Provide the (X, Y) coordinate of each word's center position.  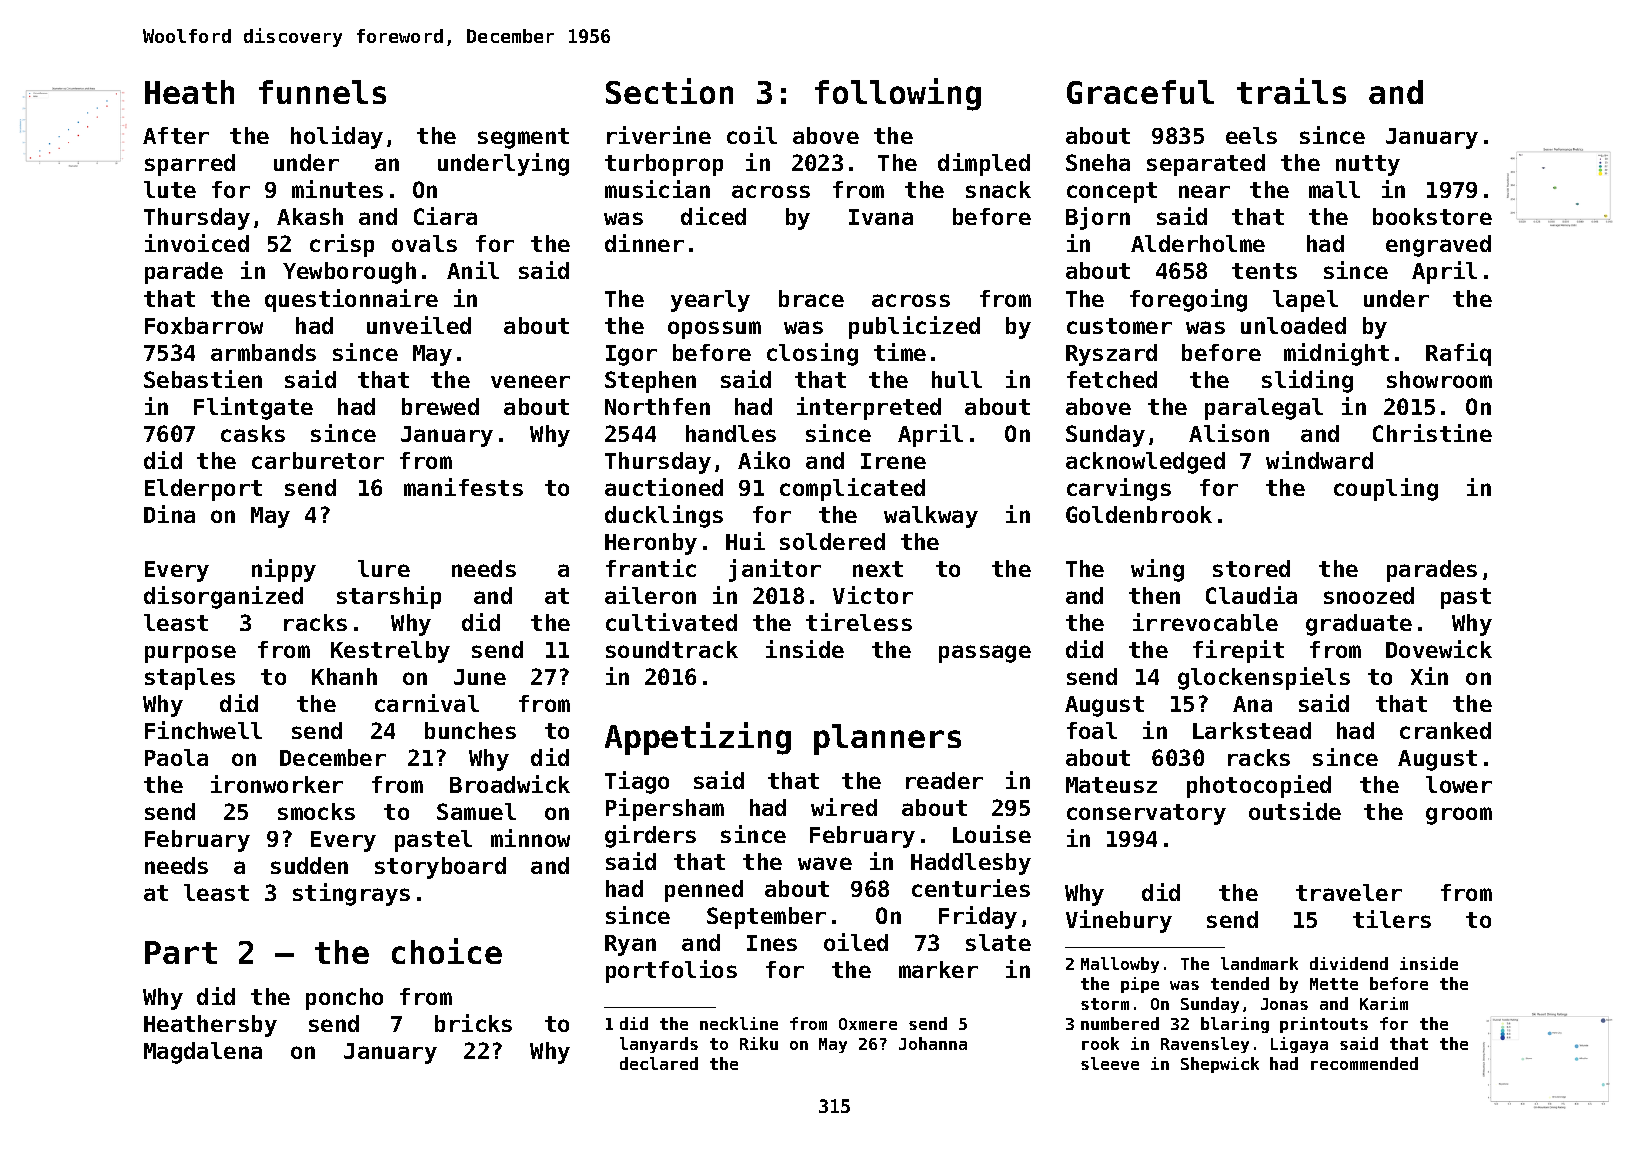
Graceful (1140, 92)
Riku (759, 1043)
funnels (322, 92)
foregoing (1188, 300)
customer (1119, 326)
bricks (473, 1023)
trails (1291, 91)
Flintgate (253, 408)
